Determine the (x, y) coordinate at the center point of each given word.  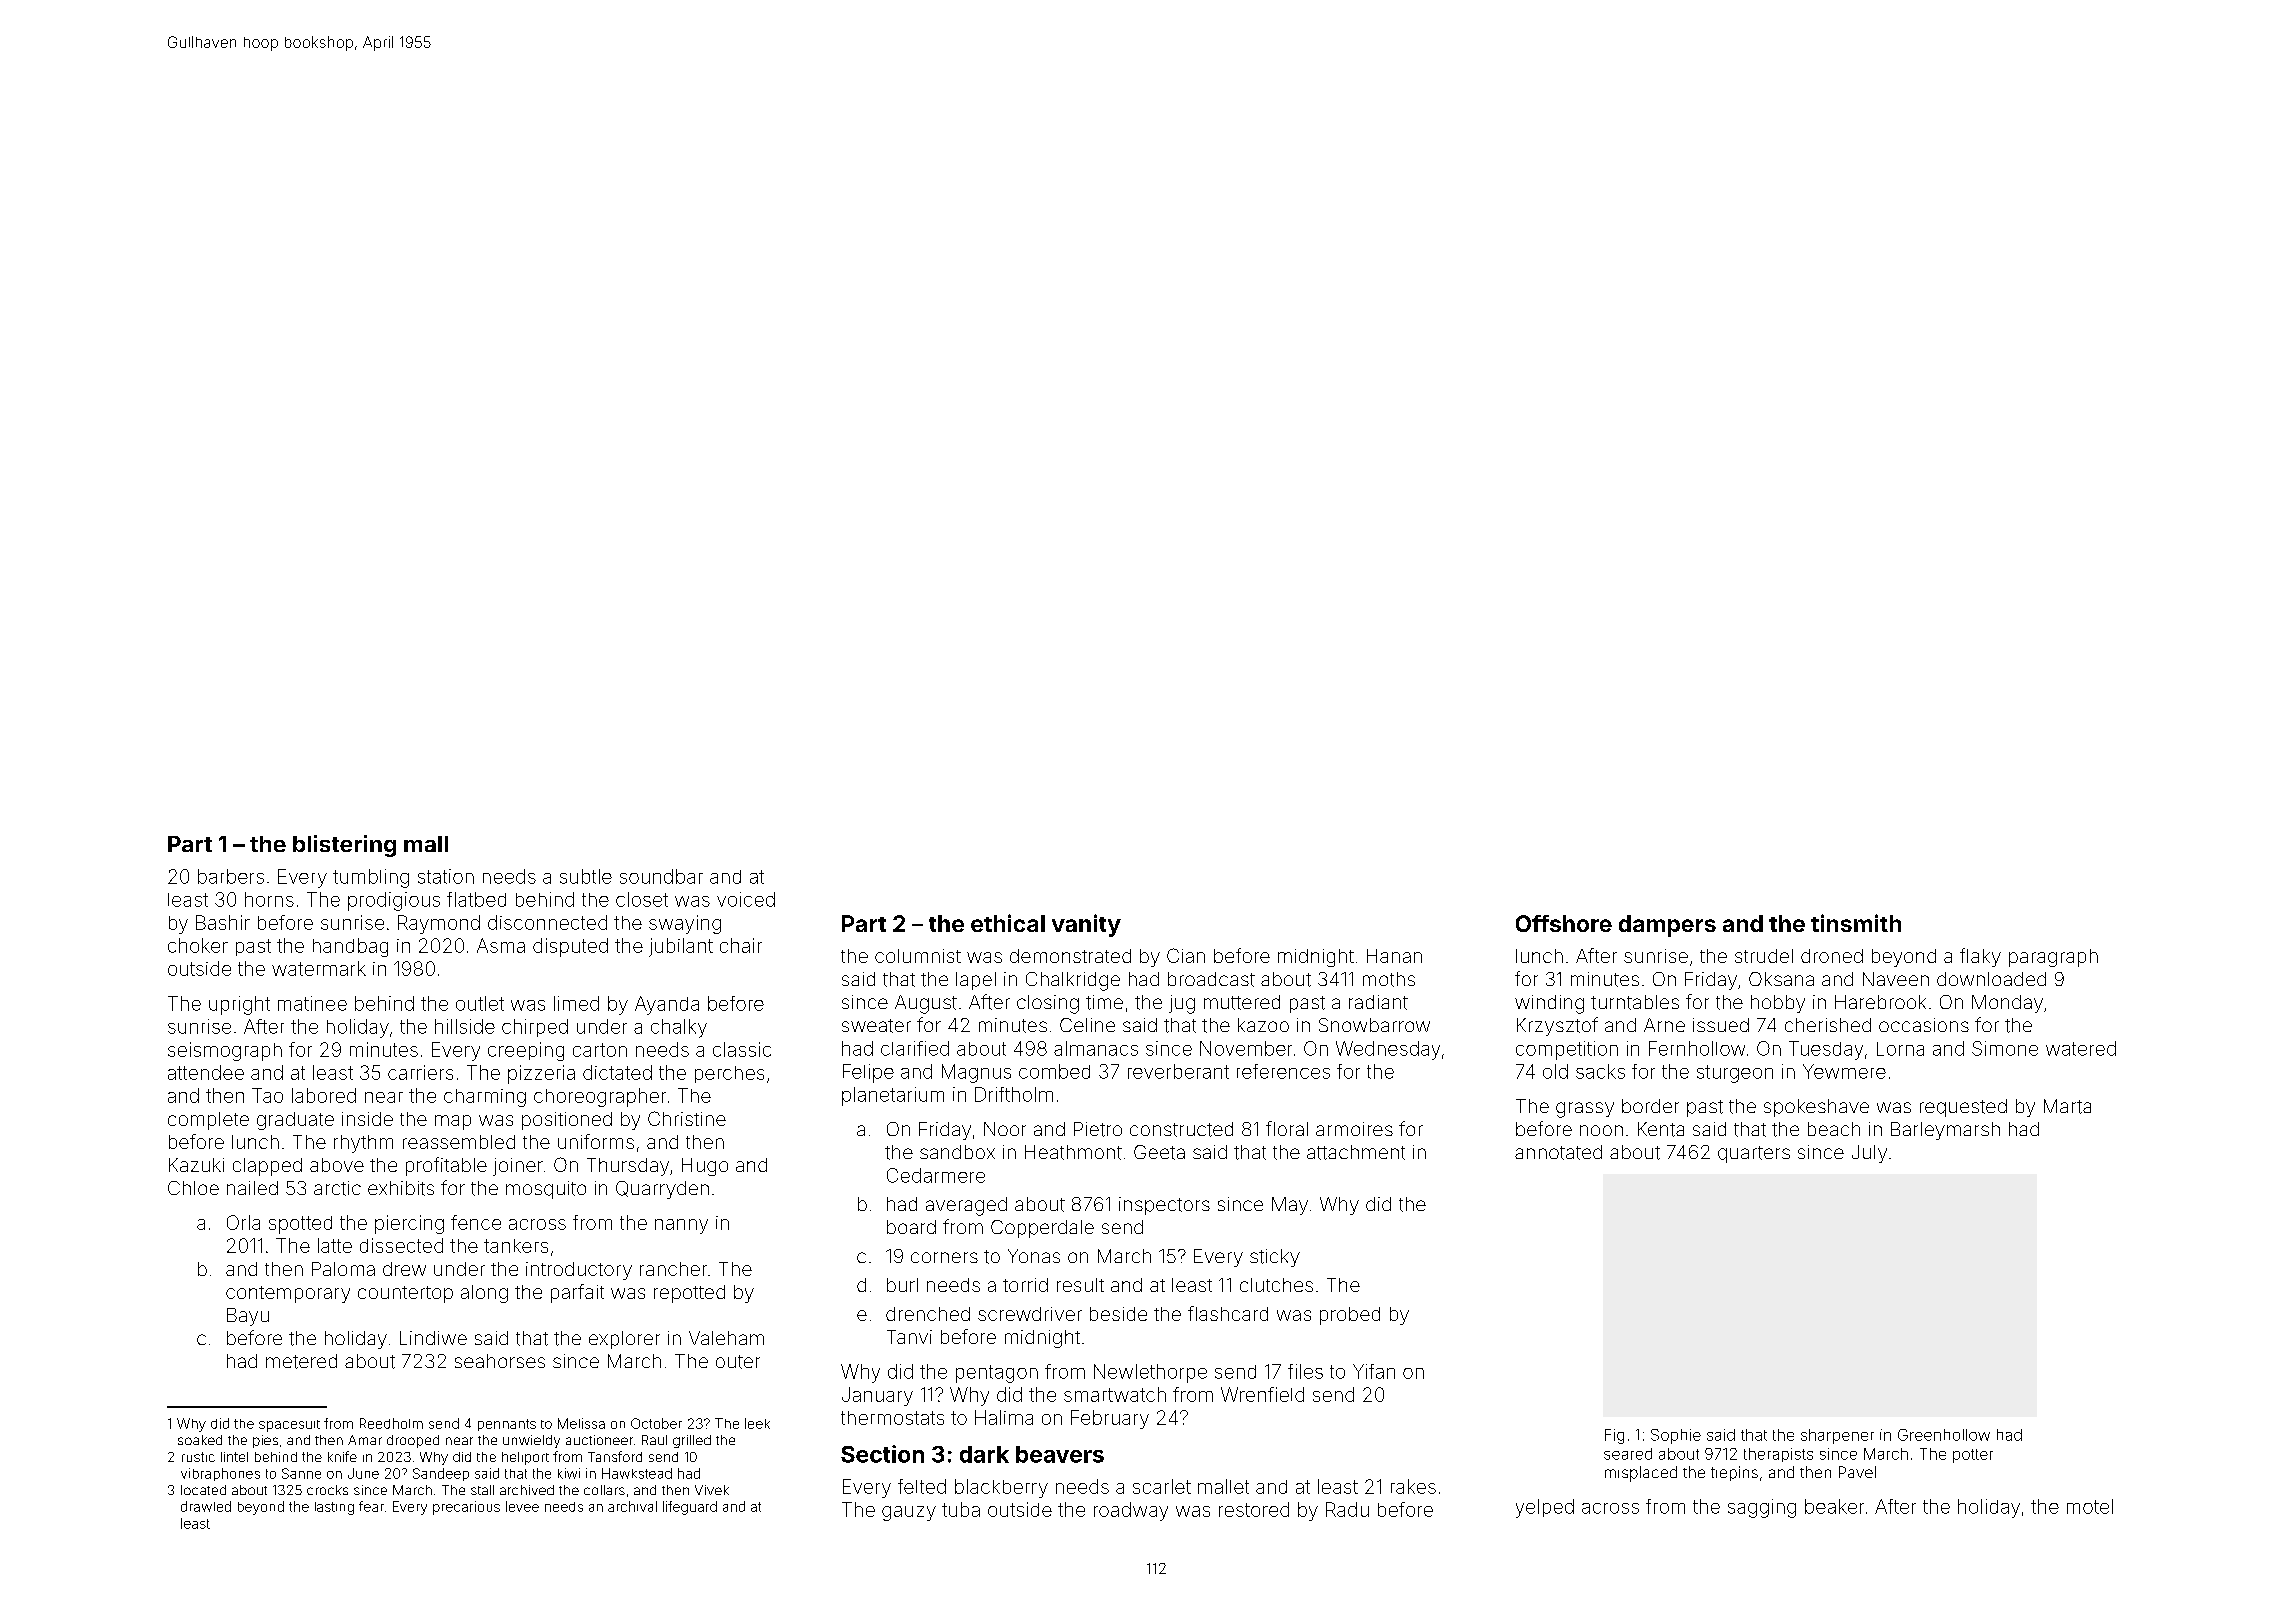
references (1283, 1071)
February (1110, 1419)
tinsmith (1856, 923)
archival (632, 1506)
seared (1628, 1454)
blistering (344, 846)
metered (301, 1361)
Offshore (1564, 923)
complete (208, 1121)
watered (2081, 1048)
